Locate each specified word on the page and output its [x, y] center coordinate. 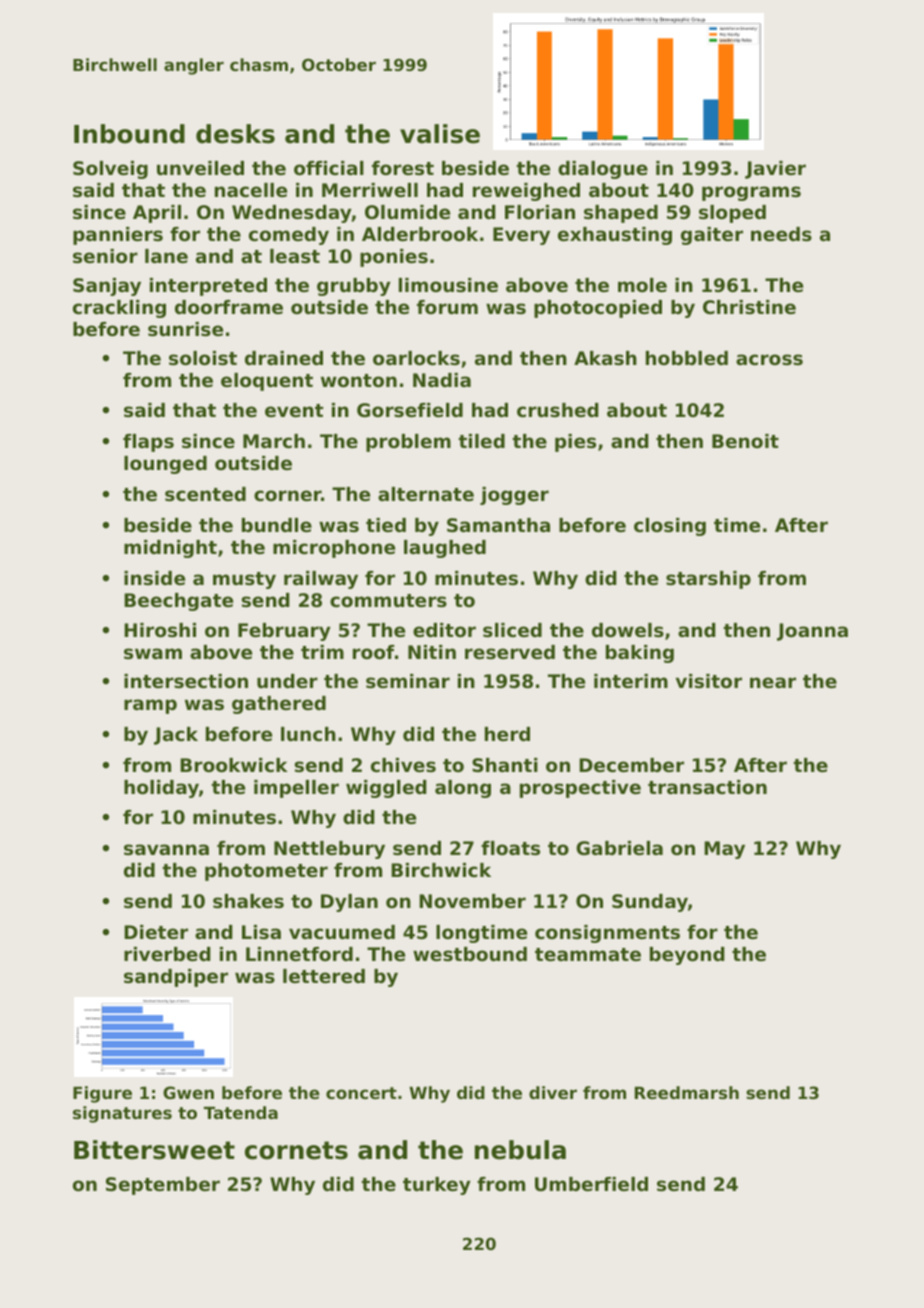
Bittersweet [154, 1150]
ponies [394, 258]
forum [447, 307]
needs [781, 234]
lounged [165, 465]
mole [642, 285]
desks [235, 134]
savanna [166, 850]
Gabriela [619, 848]
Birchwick [441, 870]
